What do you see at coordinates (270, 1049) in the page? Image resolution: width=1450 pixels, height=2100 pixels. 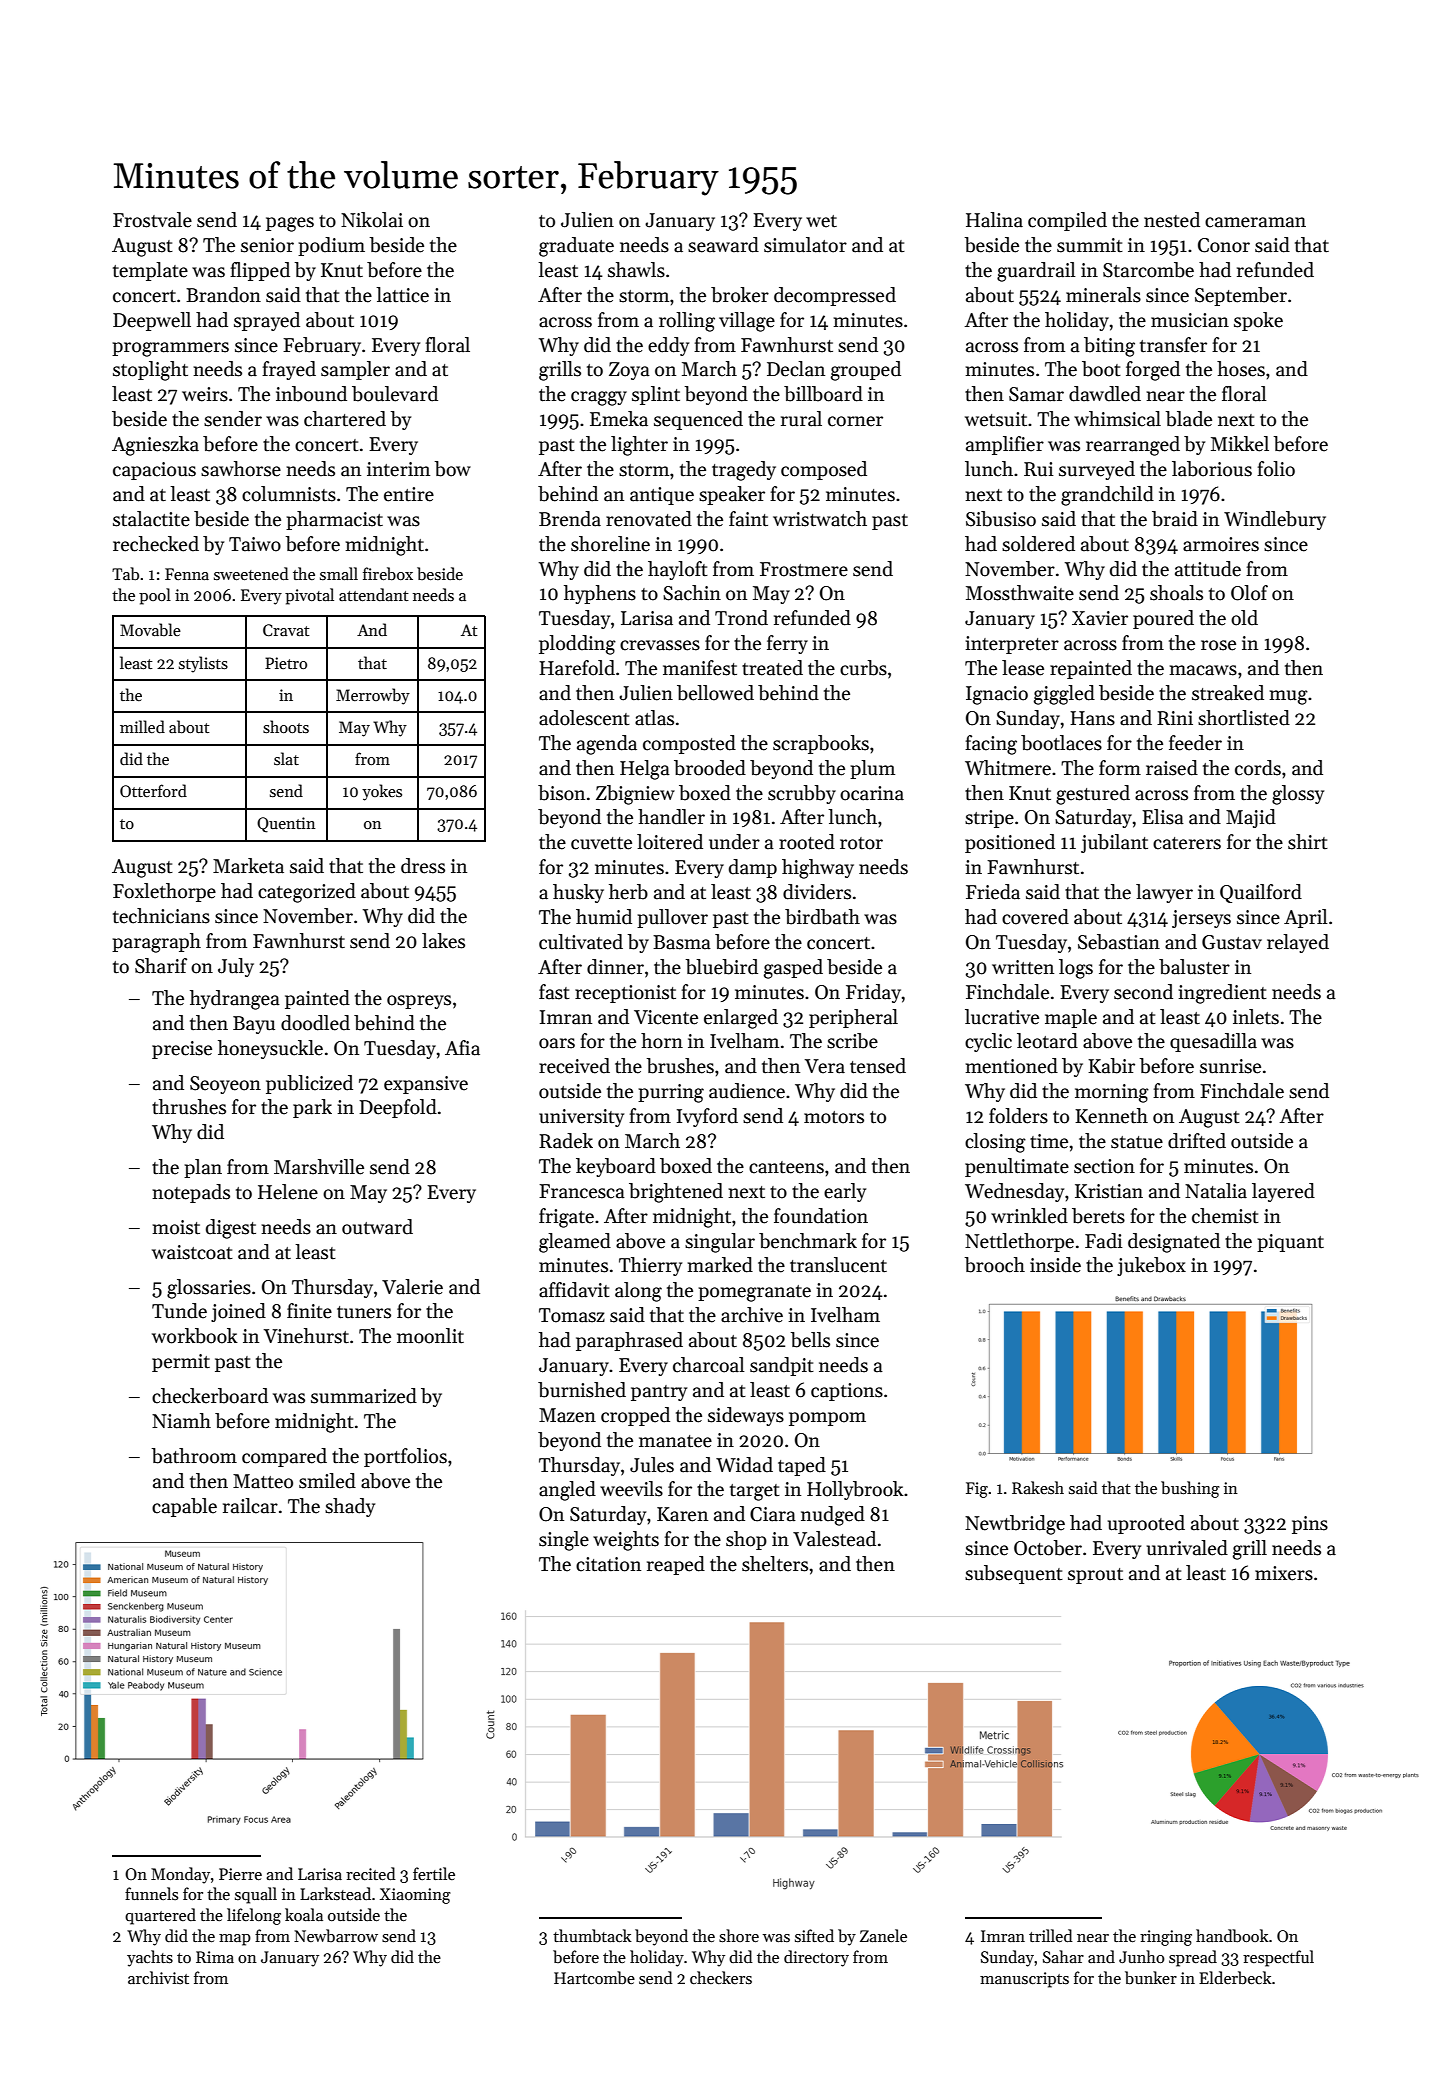 I see `honeysuckle` at bounding box center [270, 1049].
